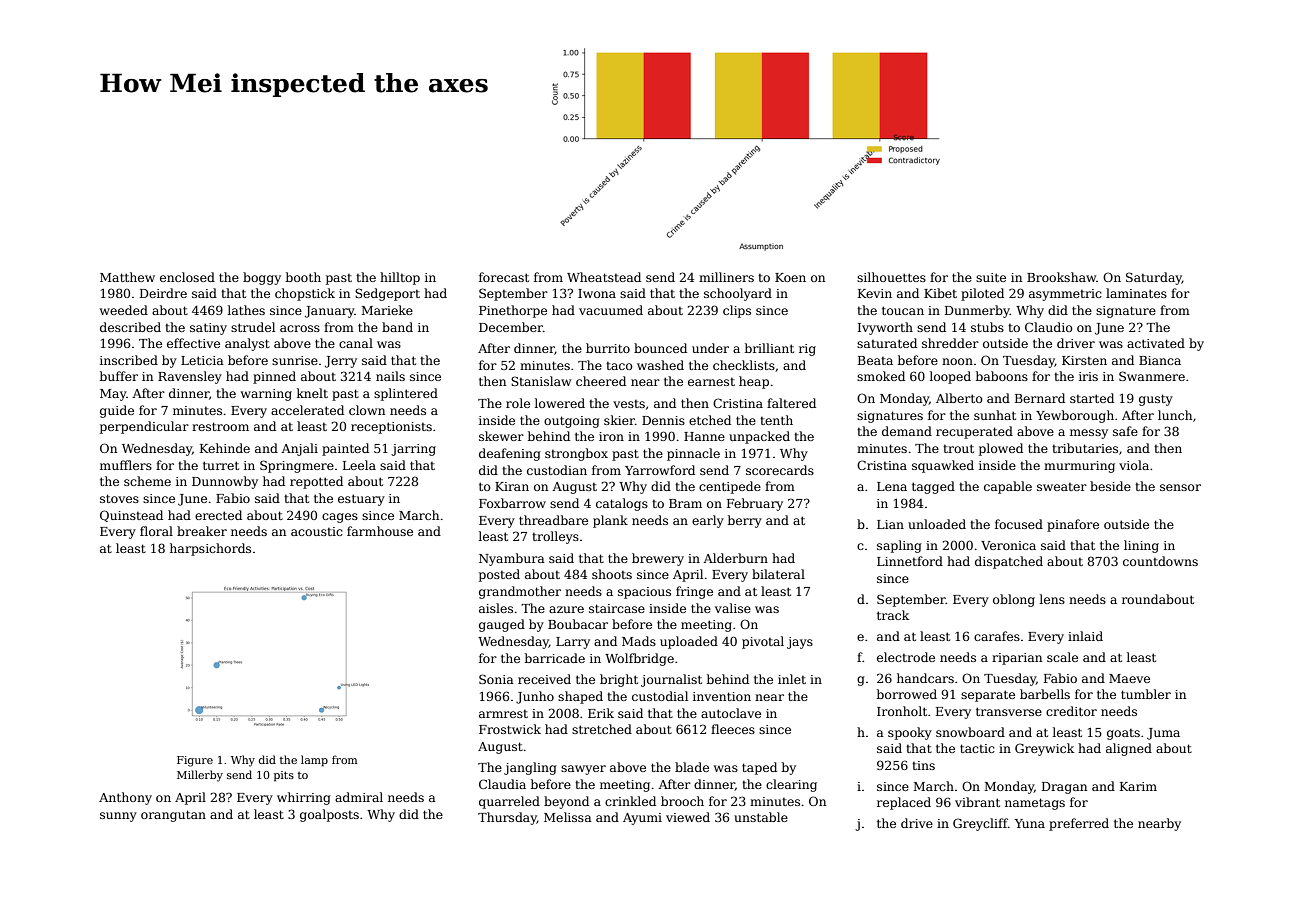  Describe the element at coordinates (899, 546) in the screenshot. I see `sapling` at that location.
